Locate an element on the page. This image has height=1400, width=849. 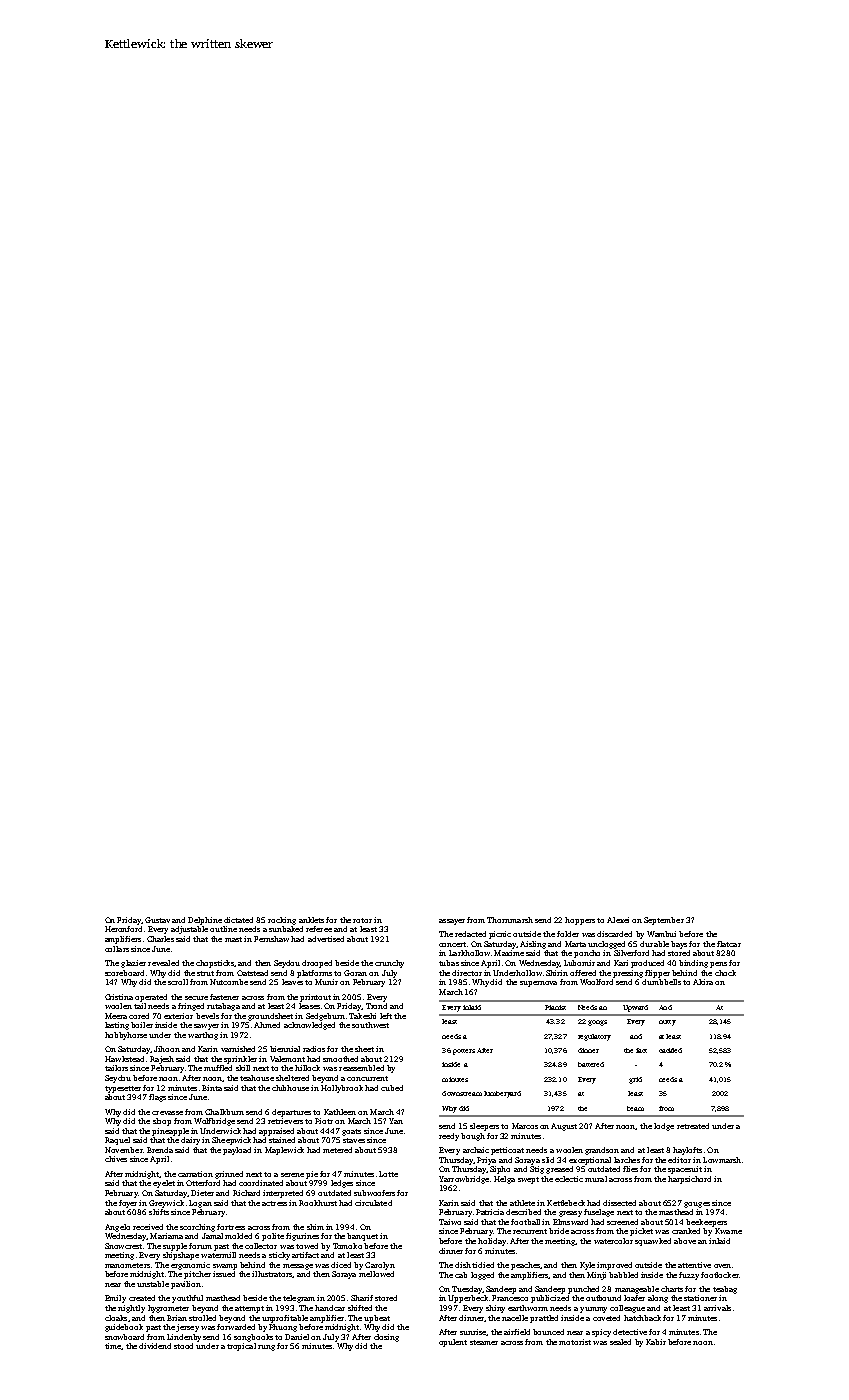
beekeepers is located at coordinates (706, 1223).
